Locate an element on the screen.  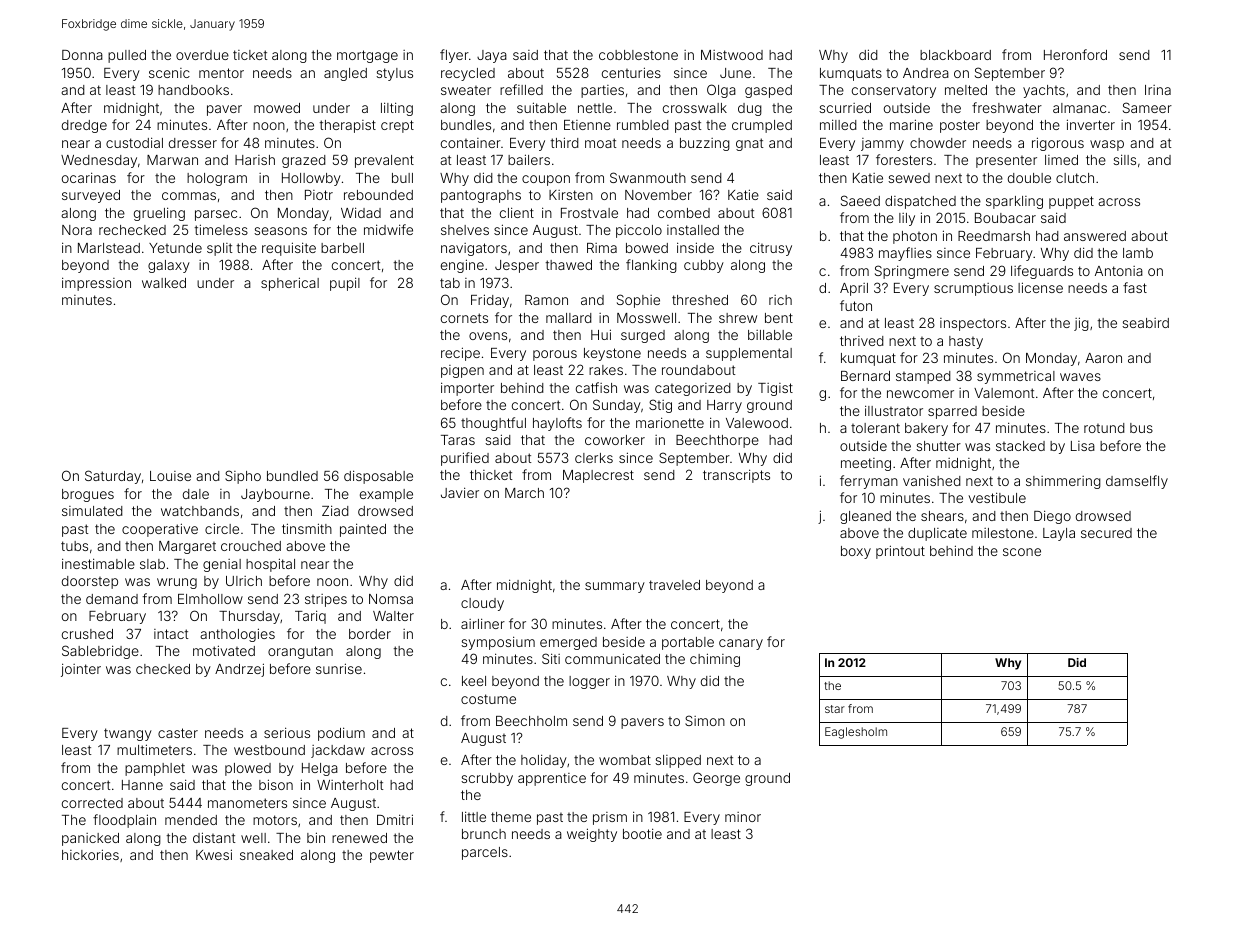
Valemont is located at coordinates (1004, 393).
